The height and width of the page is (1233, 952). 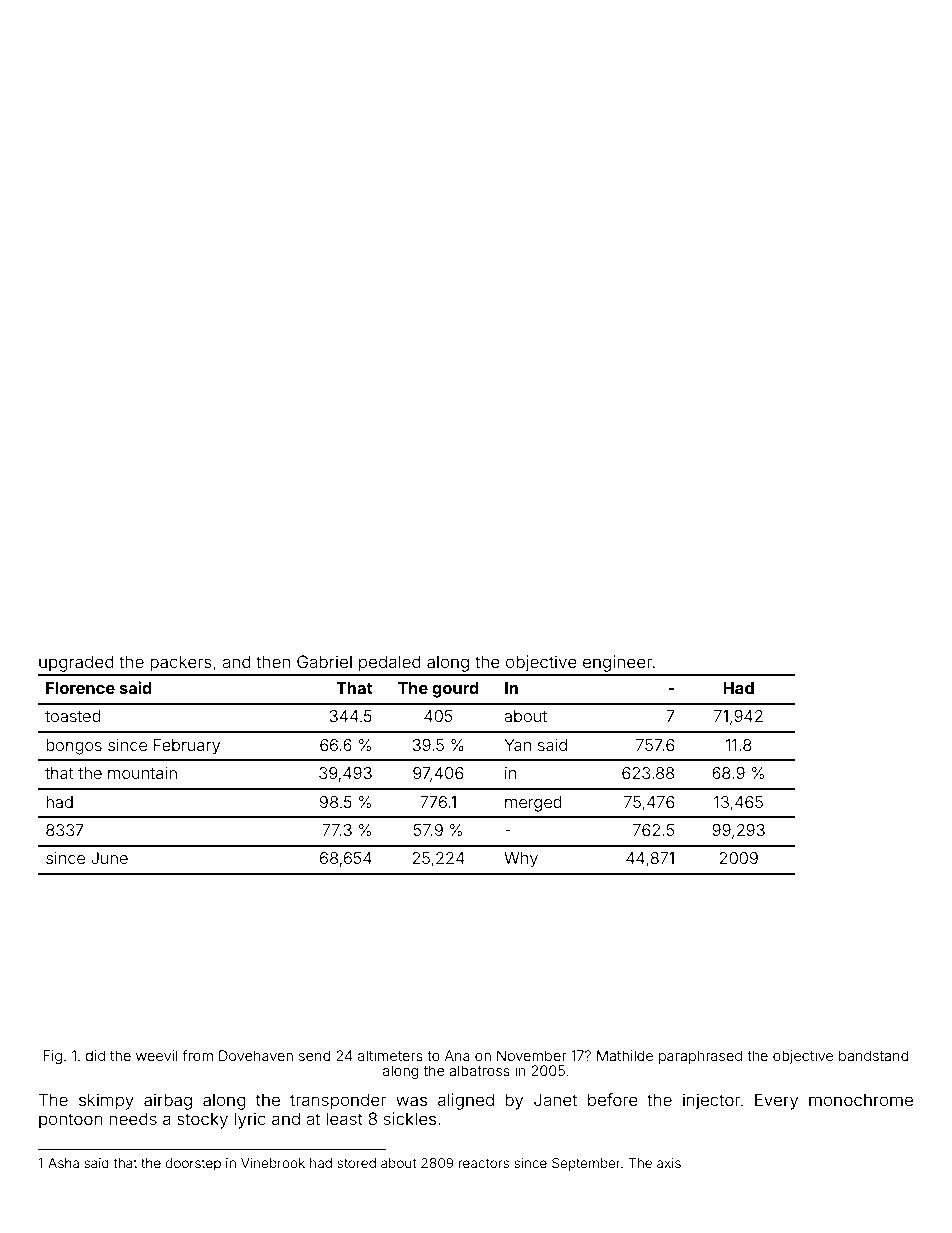 I want to click on axis, so click(x=669, y=1163).
